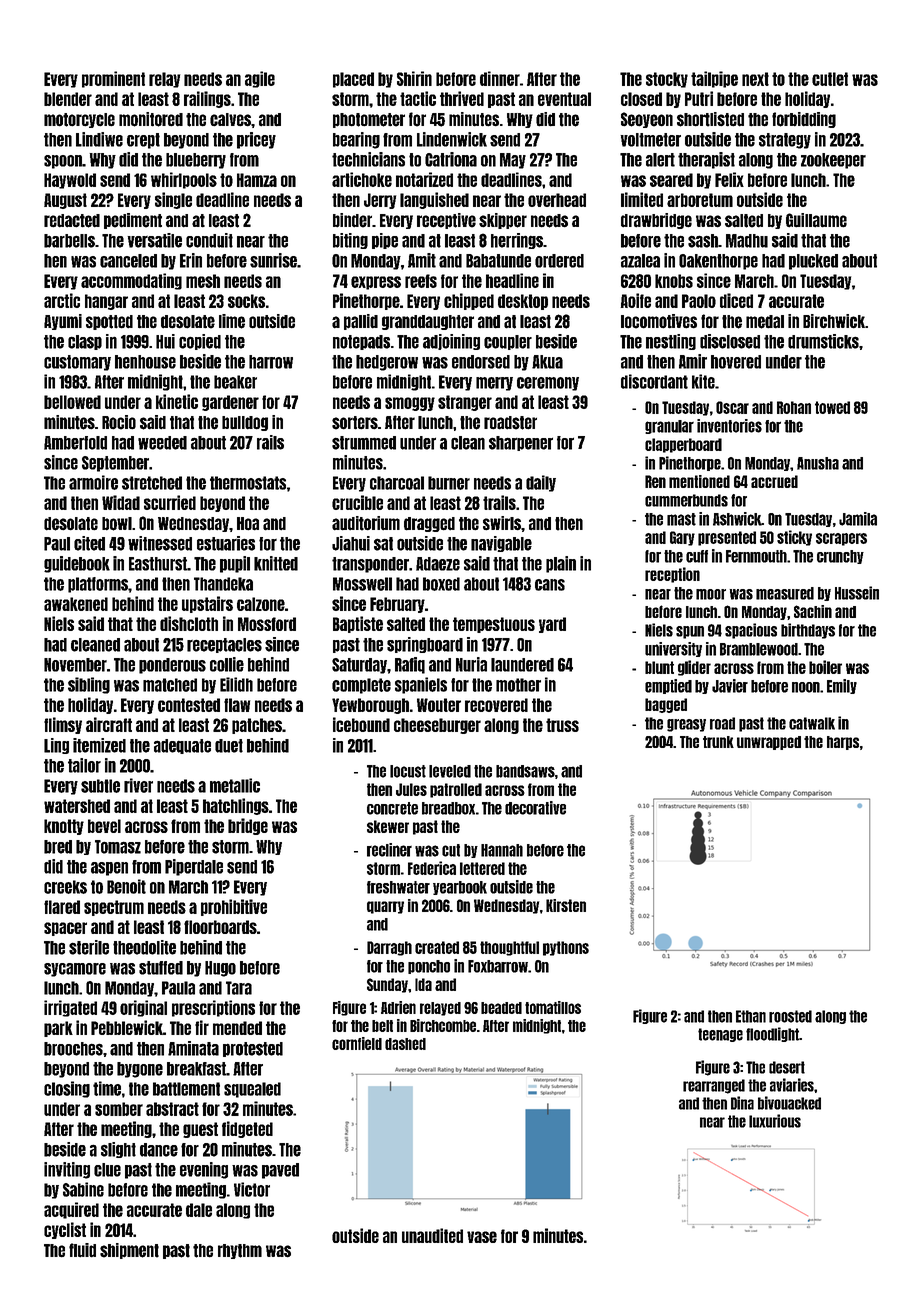 The width and height of the screenshot is (924, 1308). Describe the element at coordinates (682, 538) in the screenshot. I see `Gary` at that location.
